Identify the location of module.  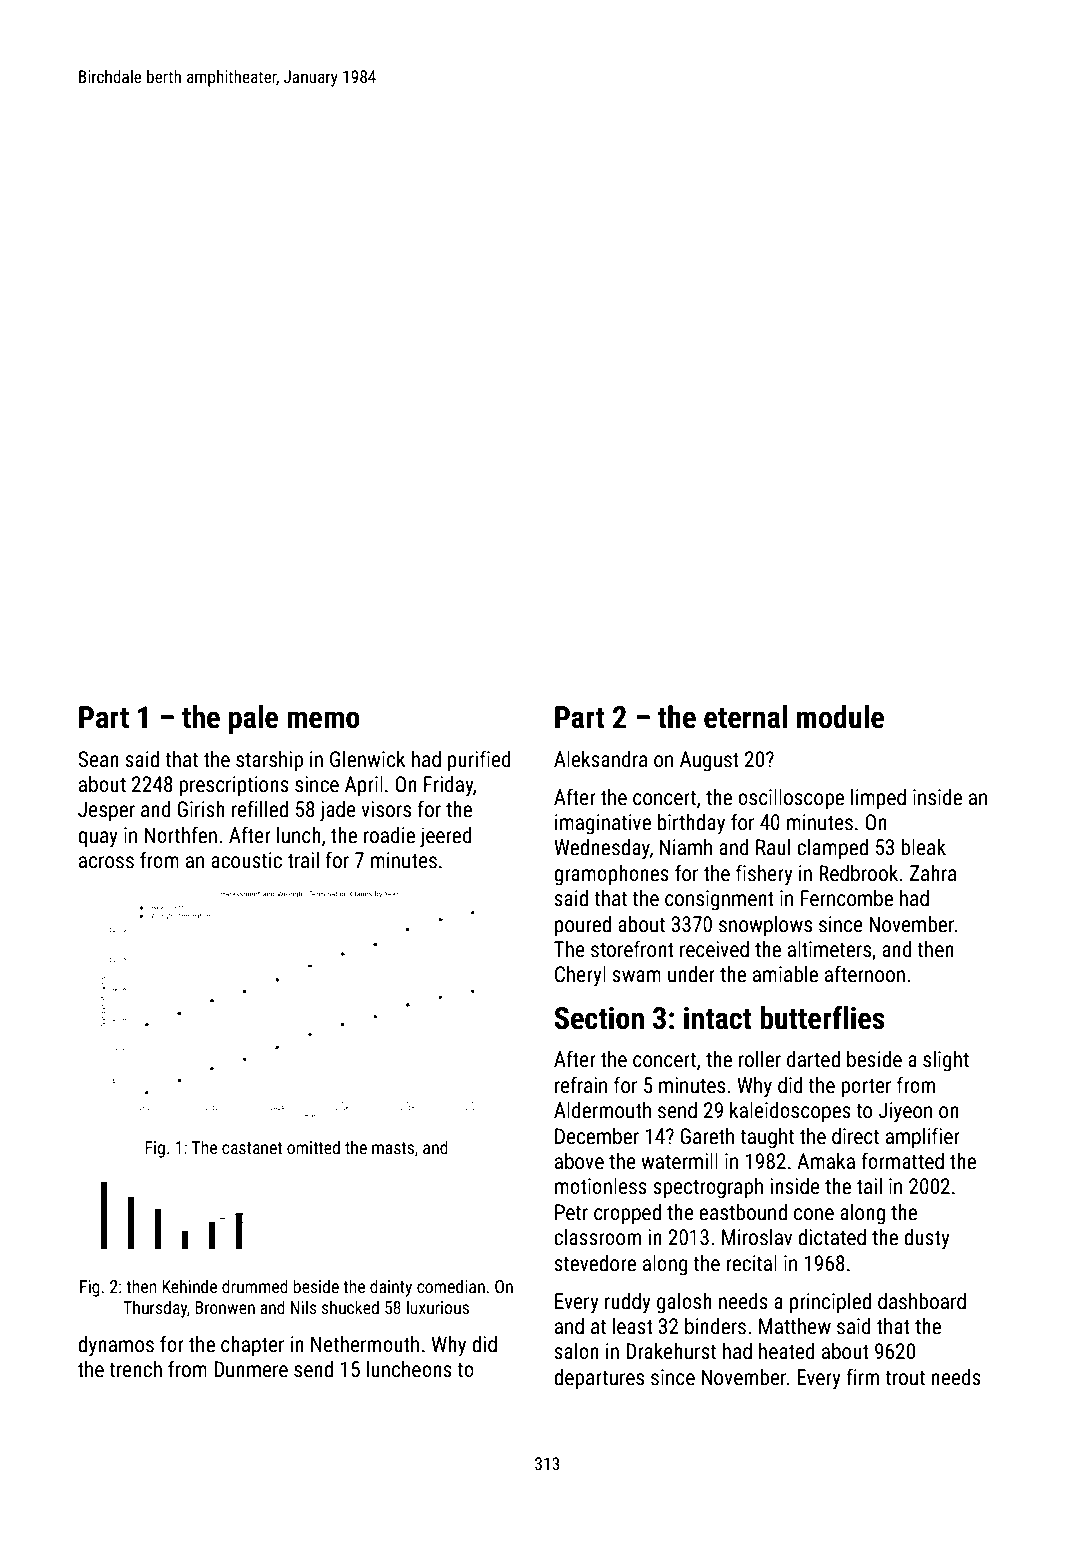
(840, 717).
